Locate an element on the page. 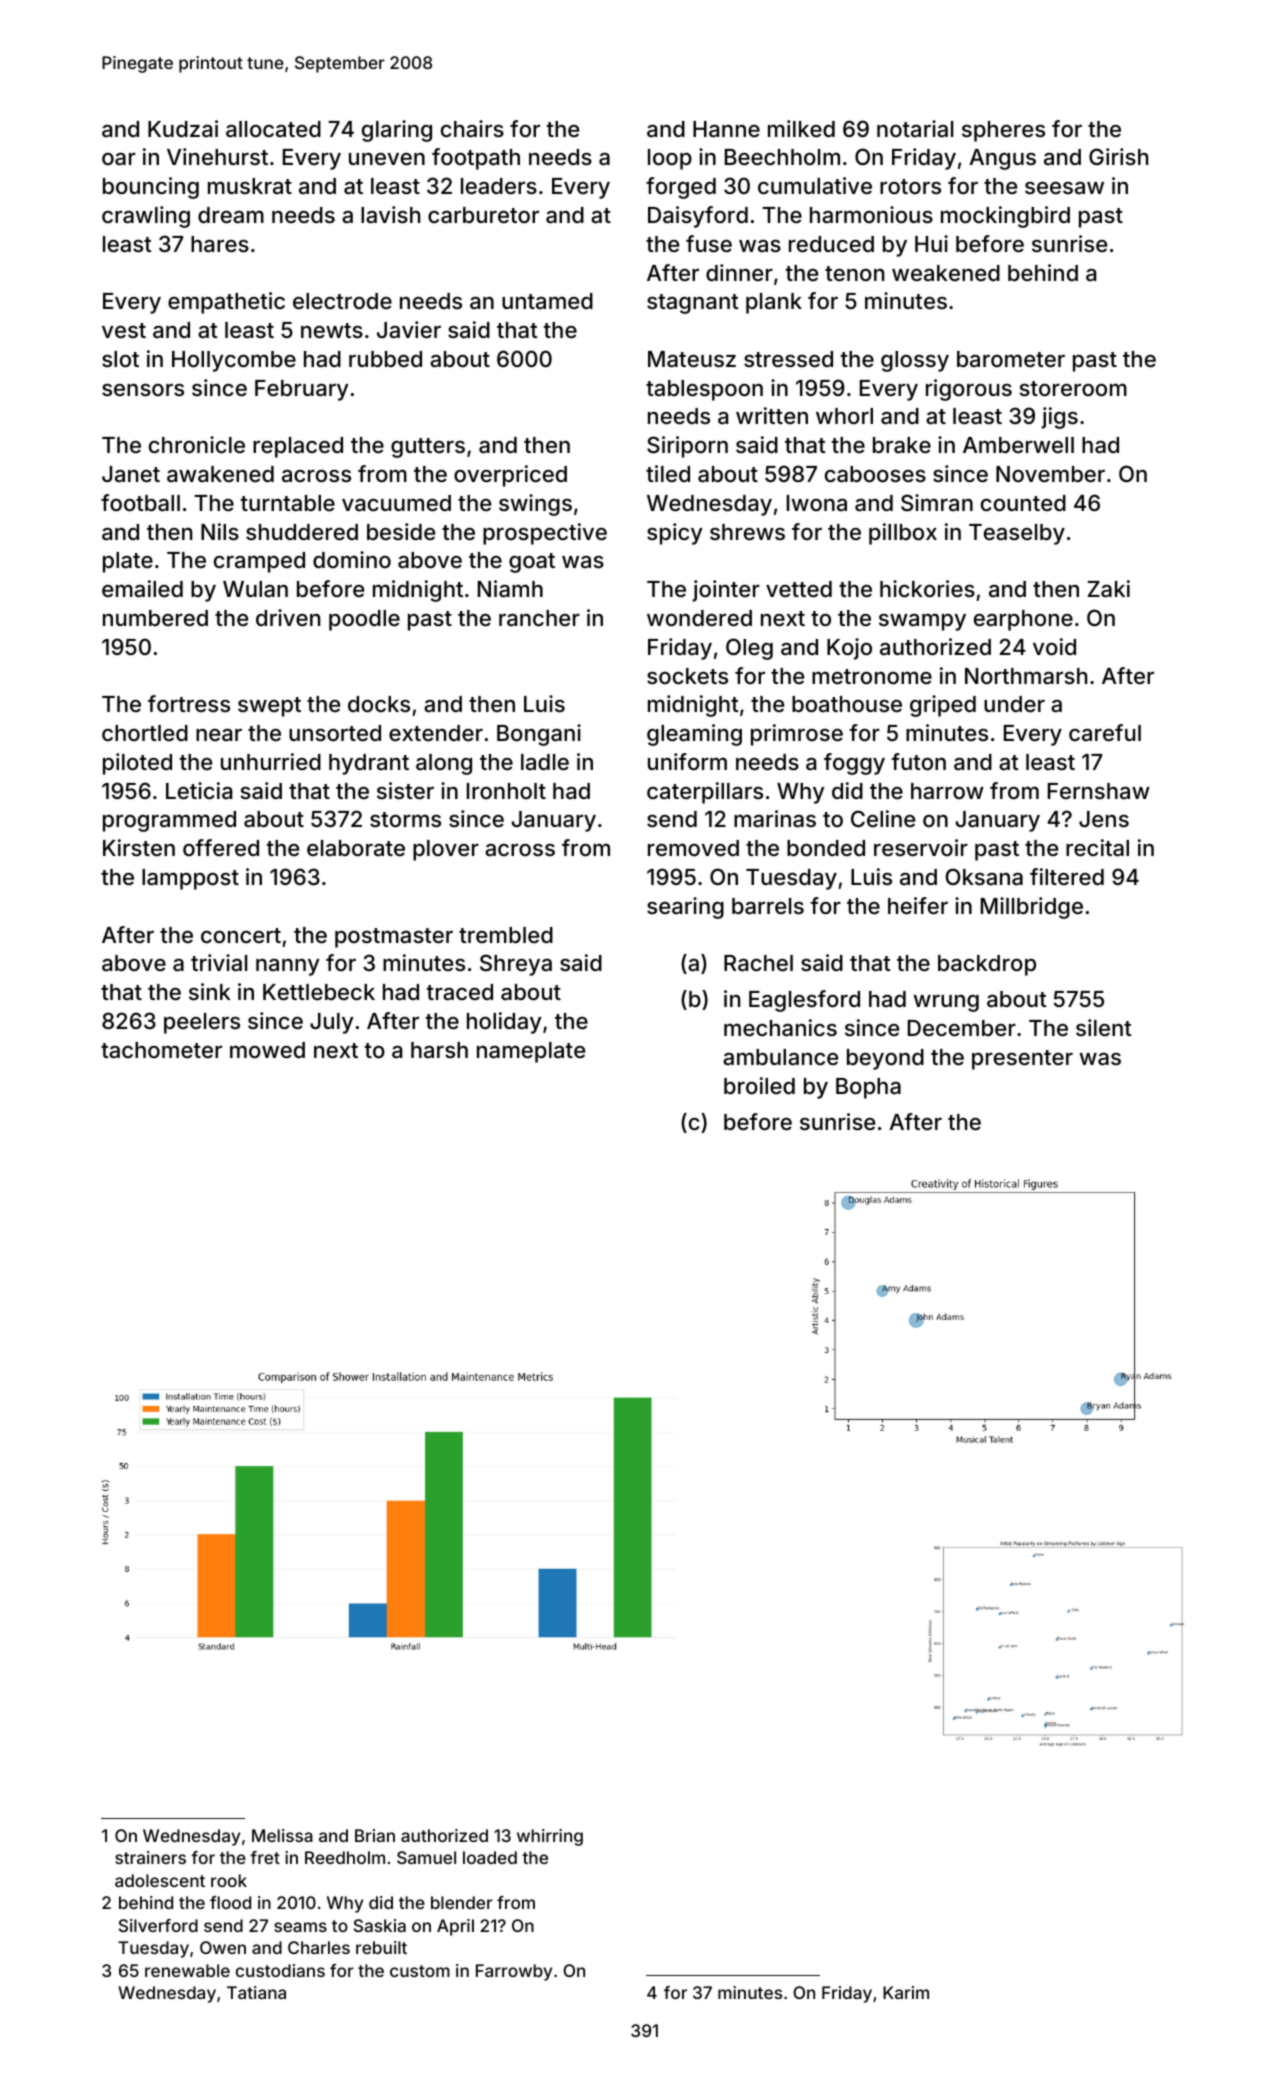 This document has width=1261, height=2076. bouncing is located at coordinates (151, 188).
